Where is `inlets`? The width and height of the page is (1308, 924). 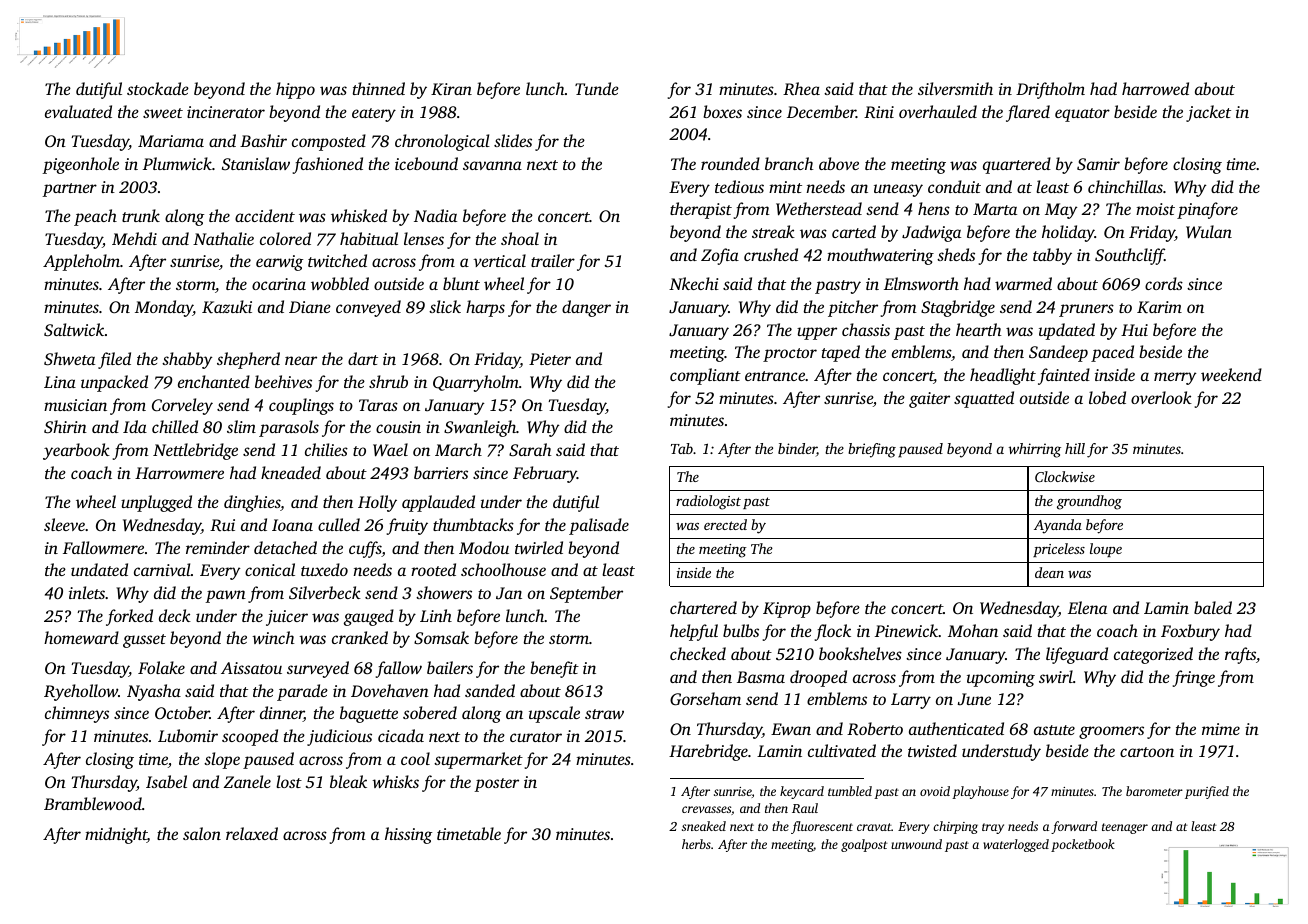
inlets is located at coordinates (87, 592).
